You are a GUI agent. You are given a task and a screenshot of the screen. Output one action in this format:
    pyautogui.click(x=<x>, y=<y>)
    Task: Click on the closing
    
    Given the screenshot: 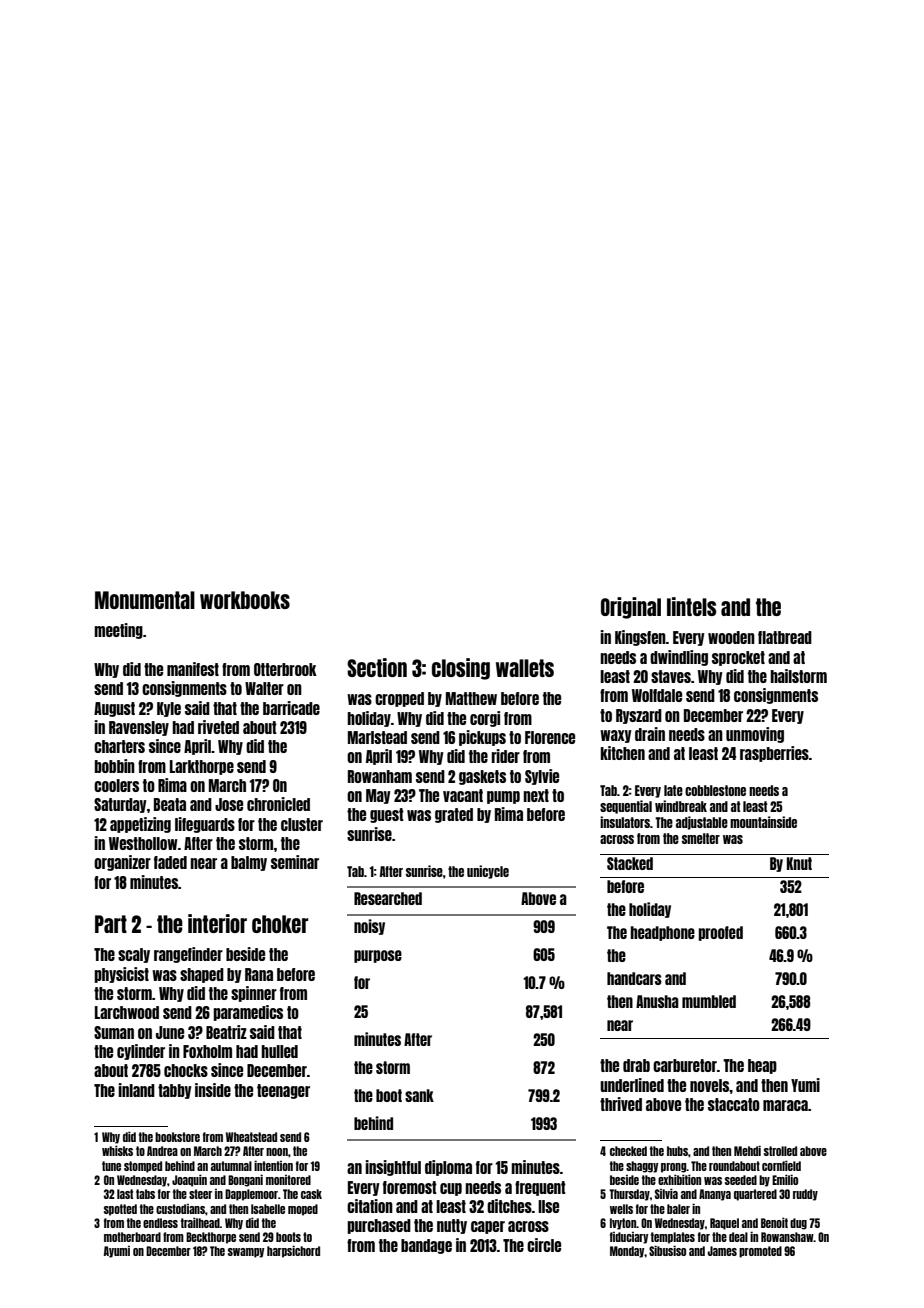 What is the action you would take?
    pyautogui.click(x=461, y=669)
